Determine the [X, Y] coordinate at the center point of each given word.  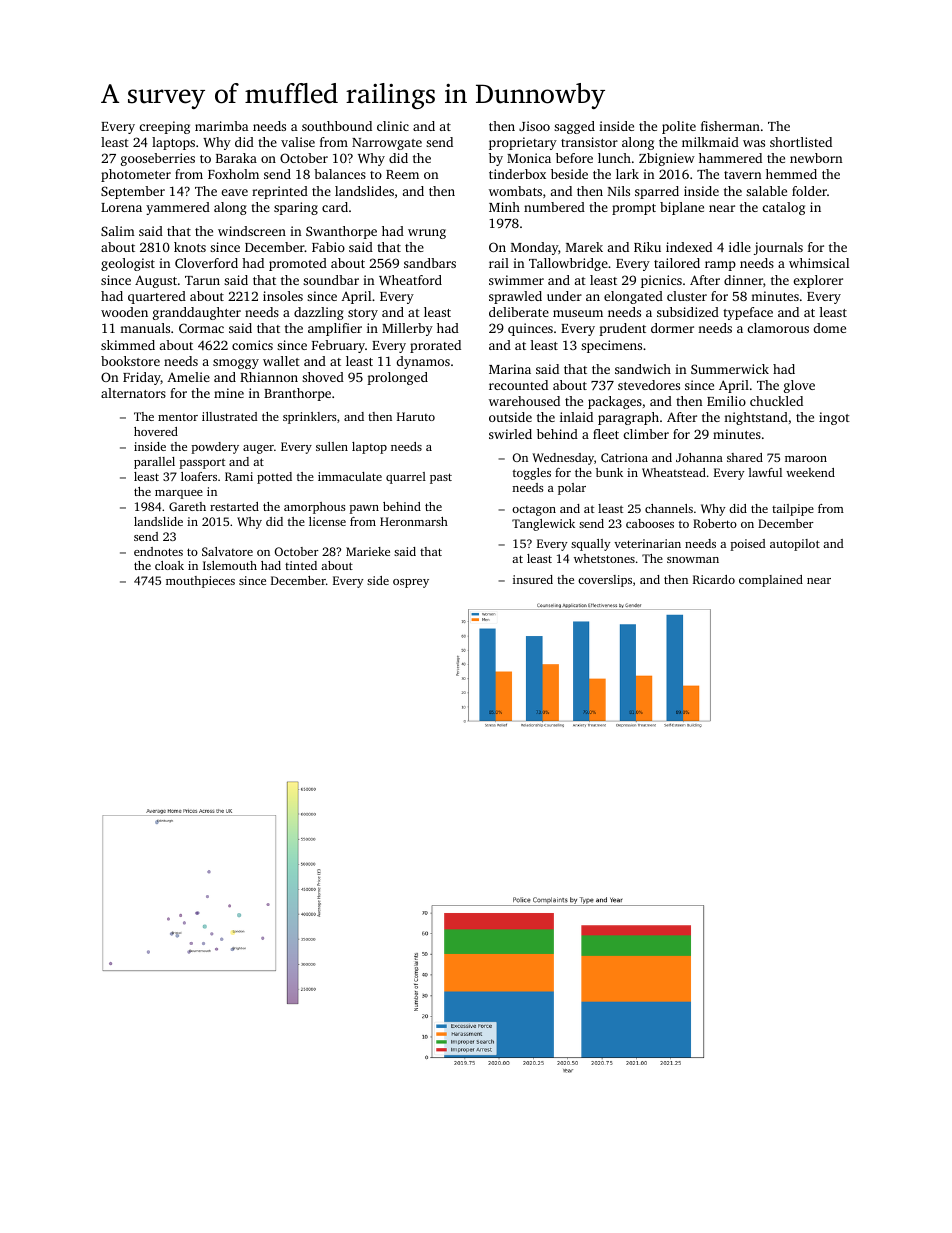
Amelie [188, 377]
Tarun [202, 280]
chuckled [776, 401]
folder [809, 191]
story [363, 314]
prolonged [397, 378]
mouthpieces [200, 582]
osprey [411, 583]
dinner [743, 280]
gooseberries [158, 159]
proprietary [523, 143]
